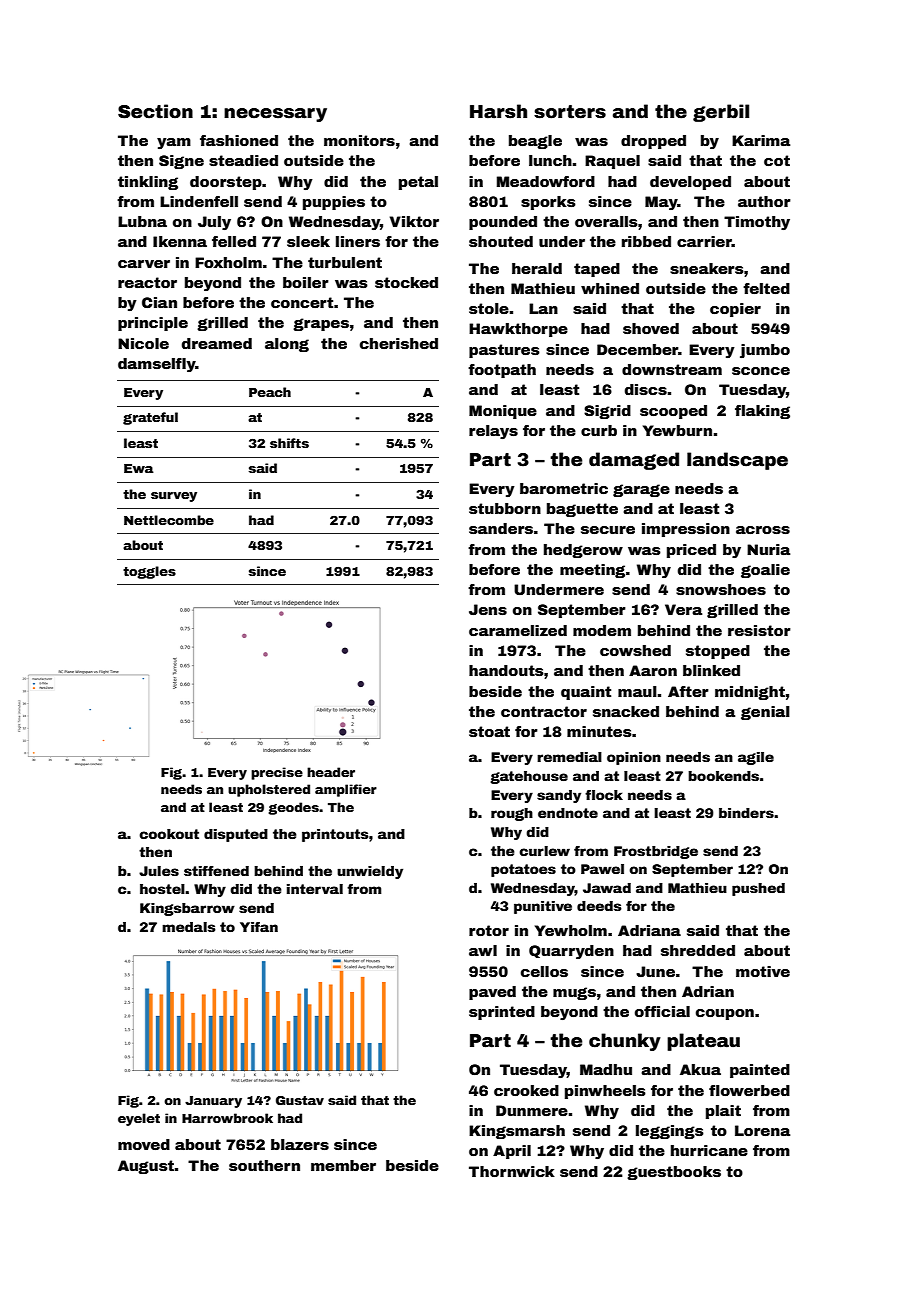  Describe the element at coordinates (512, 1171) in the page. I see `Thornwick` at that location.
